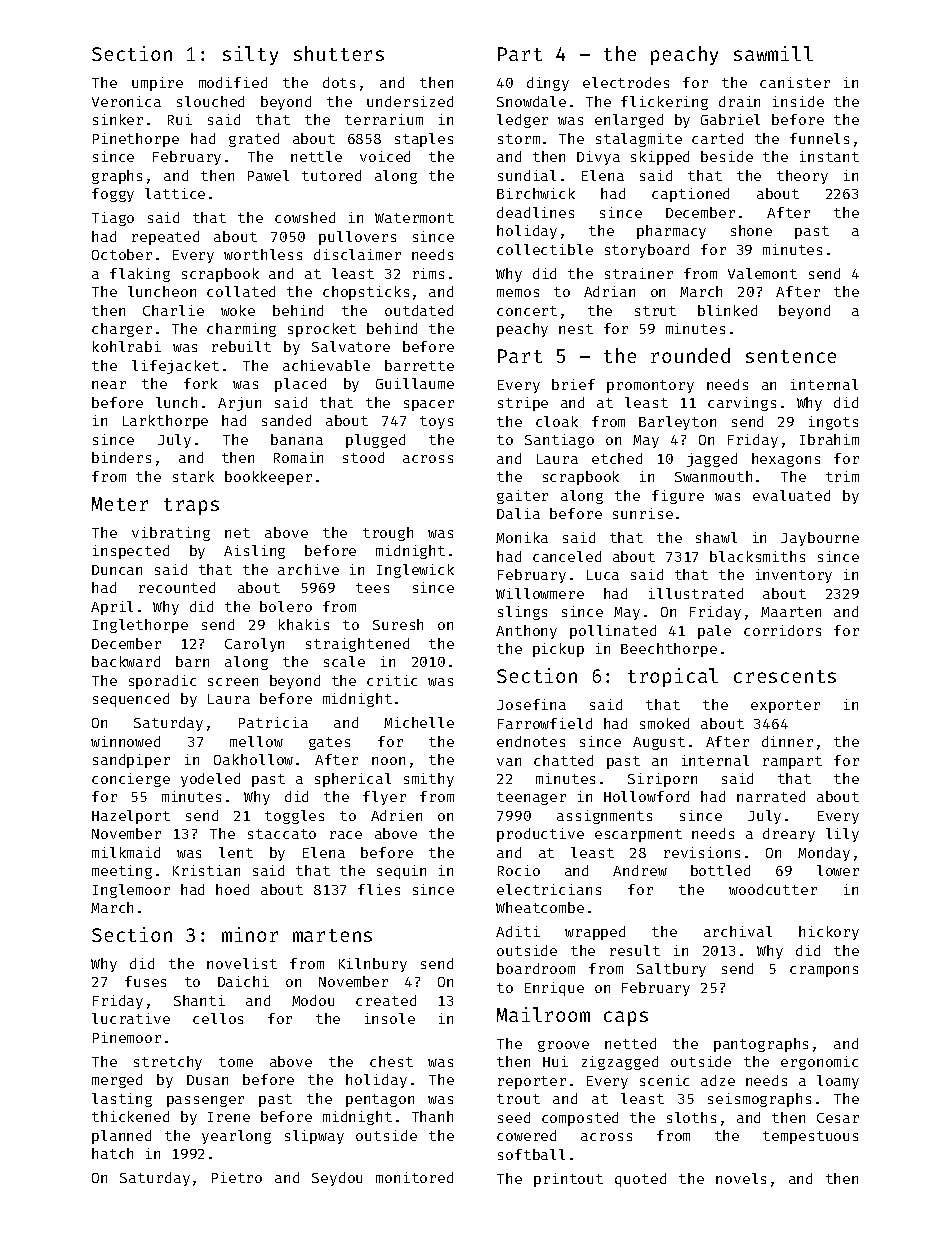 The width and height of the screenshot is (952, 1233). I want to click on brief, so click(573, 384).
